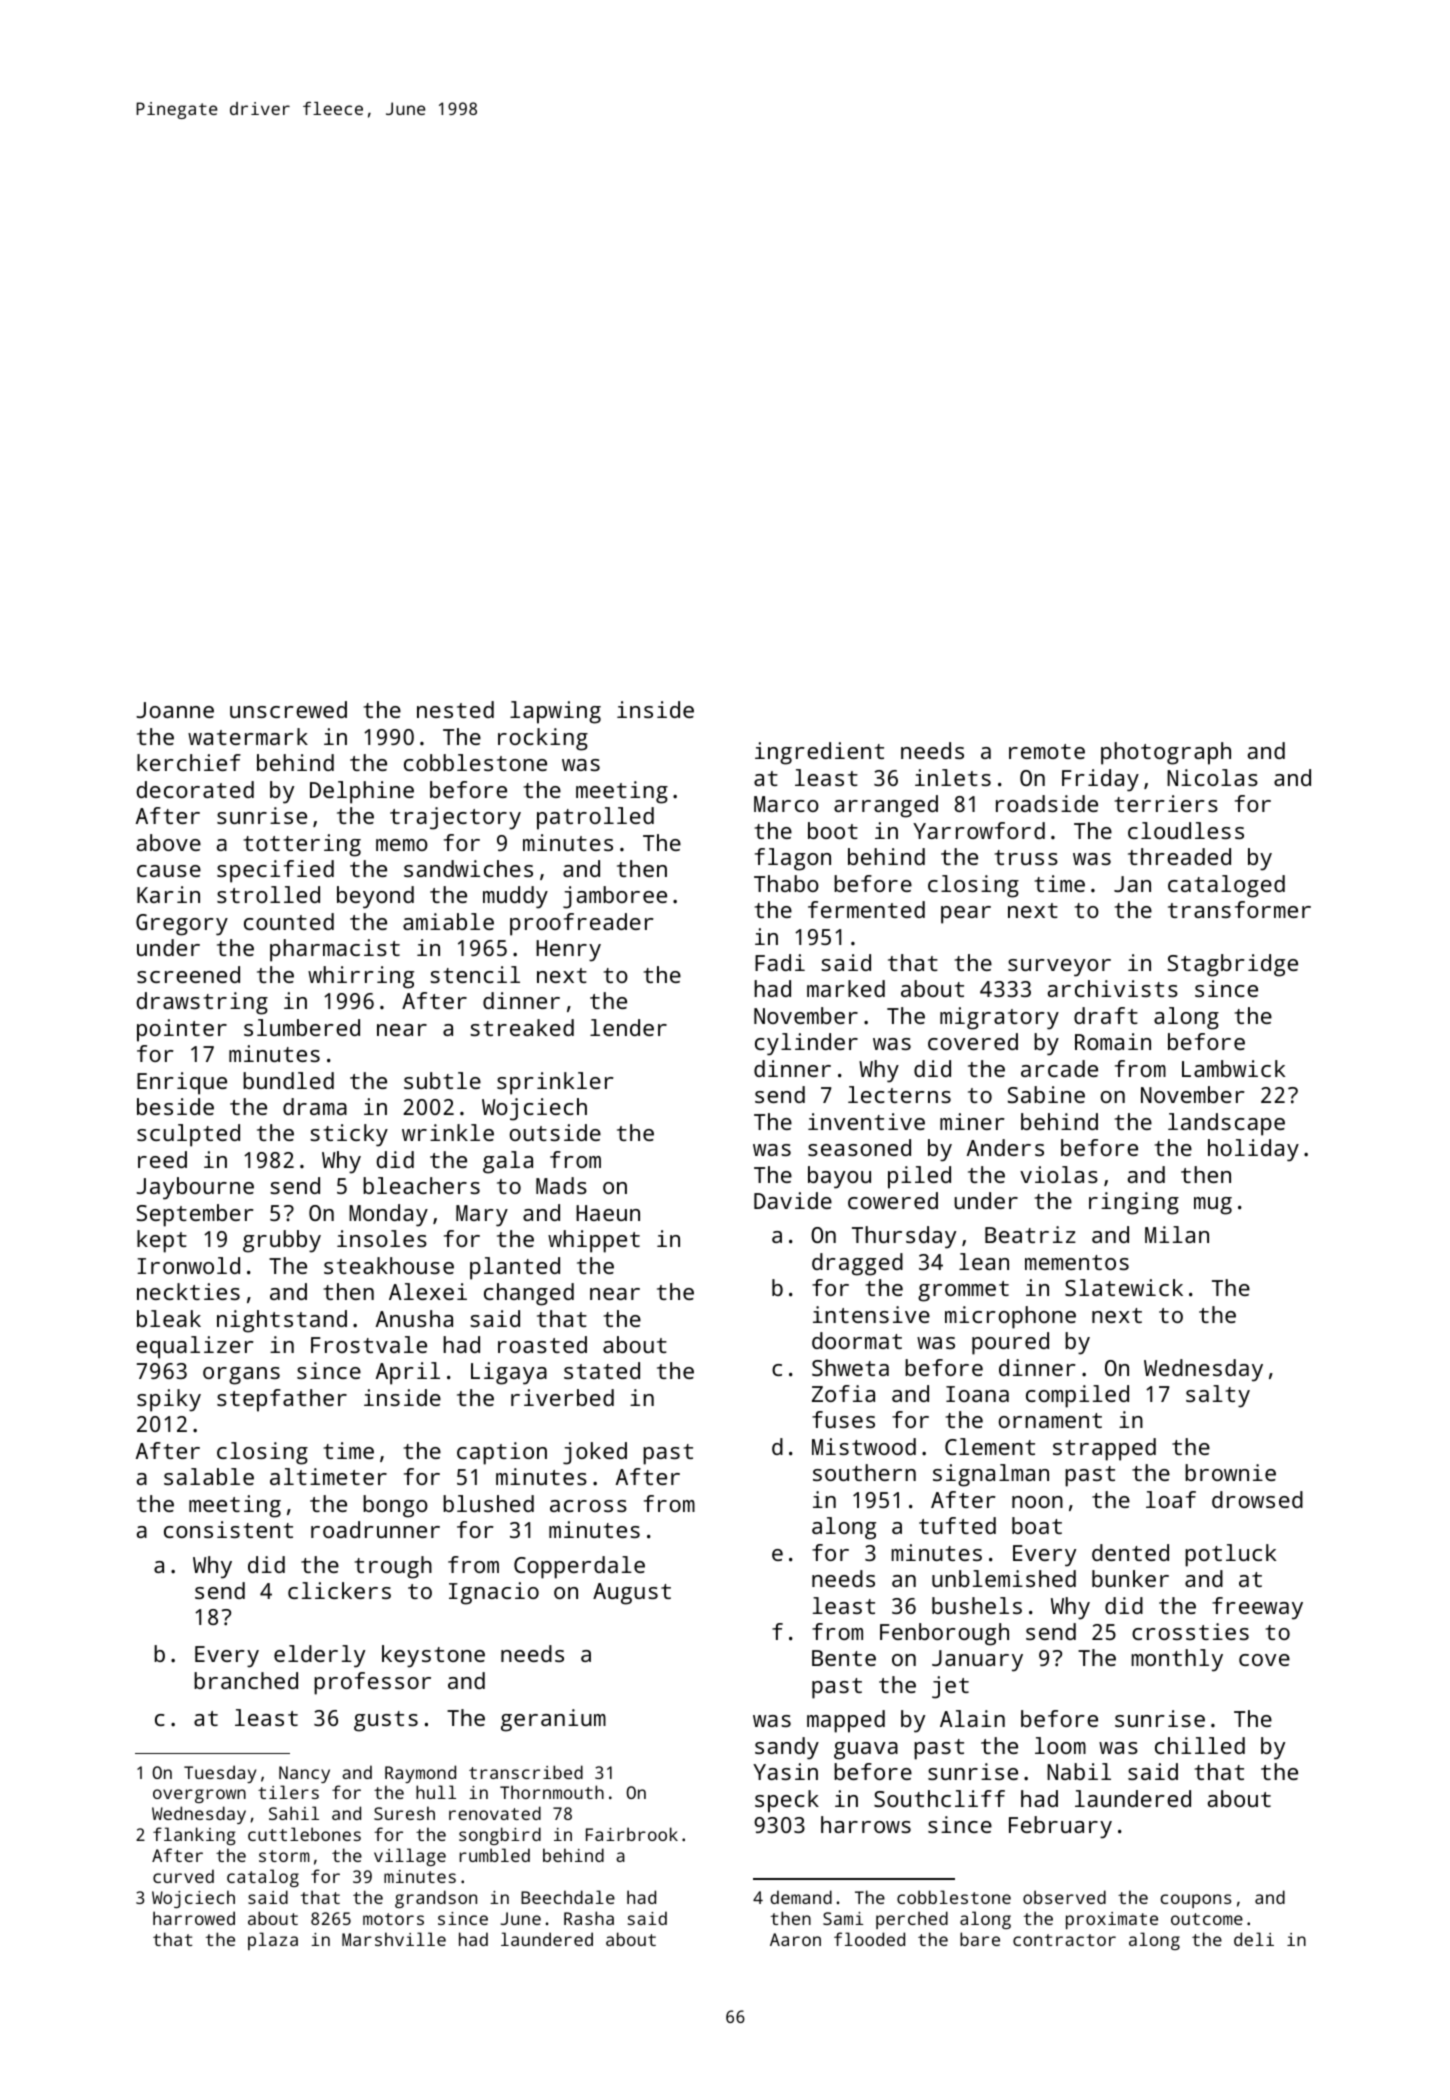 The width and height of the image is (1450, 2100). What do you see at coordinates (1177, 1660) in the image?
I see `monthly` at bounding box center [1177, 1660].
